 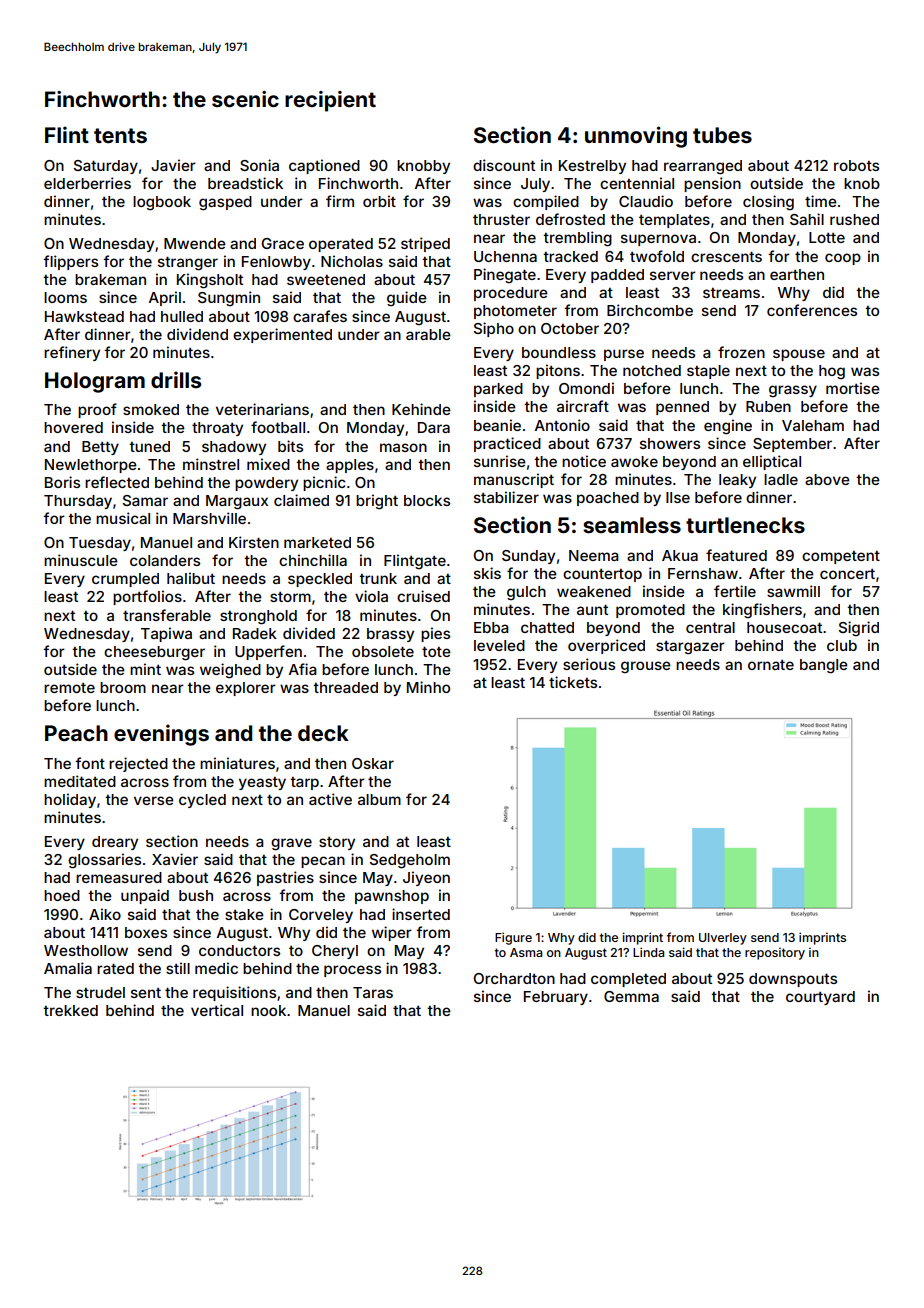 I want to click on Minho, so click(x=428, y=687).
